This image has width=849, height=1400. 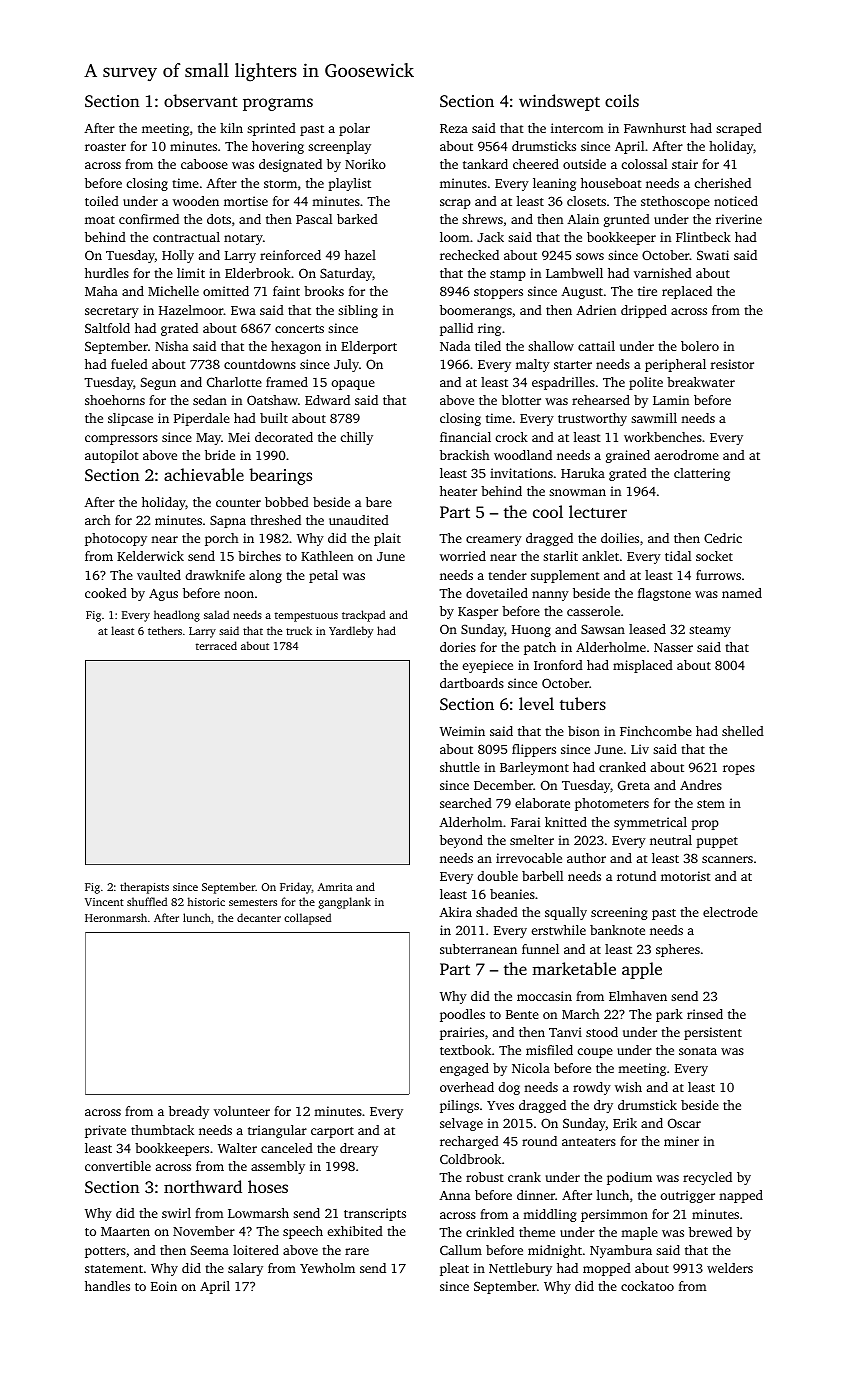 What do you see at coordinates (602, 1032) in the image?
I see `stood` at bounding box center [602, 1032].
